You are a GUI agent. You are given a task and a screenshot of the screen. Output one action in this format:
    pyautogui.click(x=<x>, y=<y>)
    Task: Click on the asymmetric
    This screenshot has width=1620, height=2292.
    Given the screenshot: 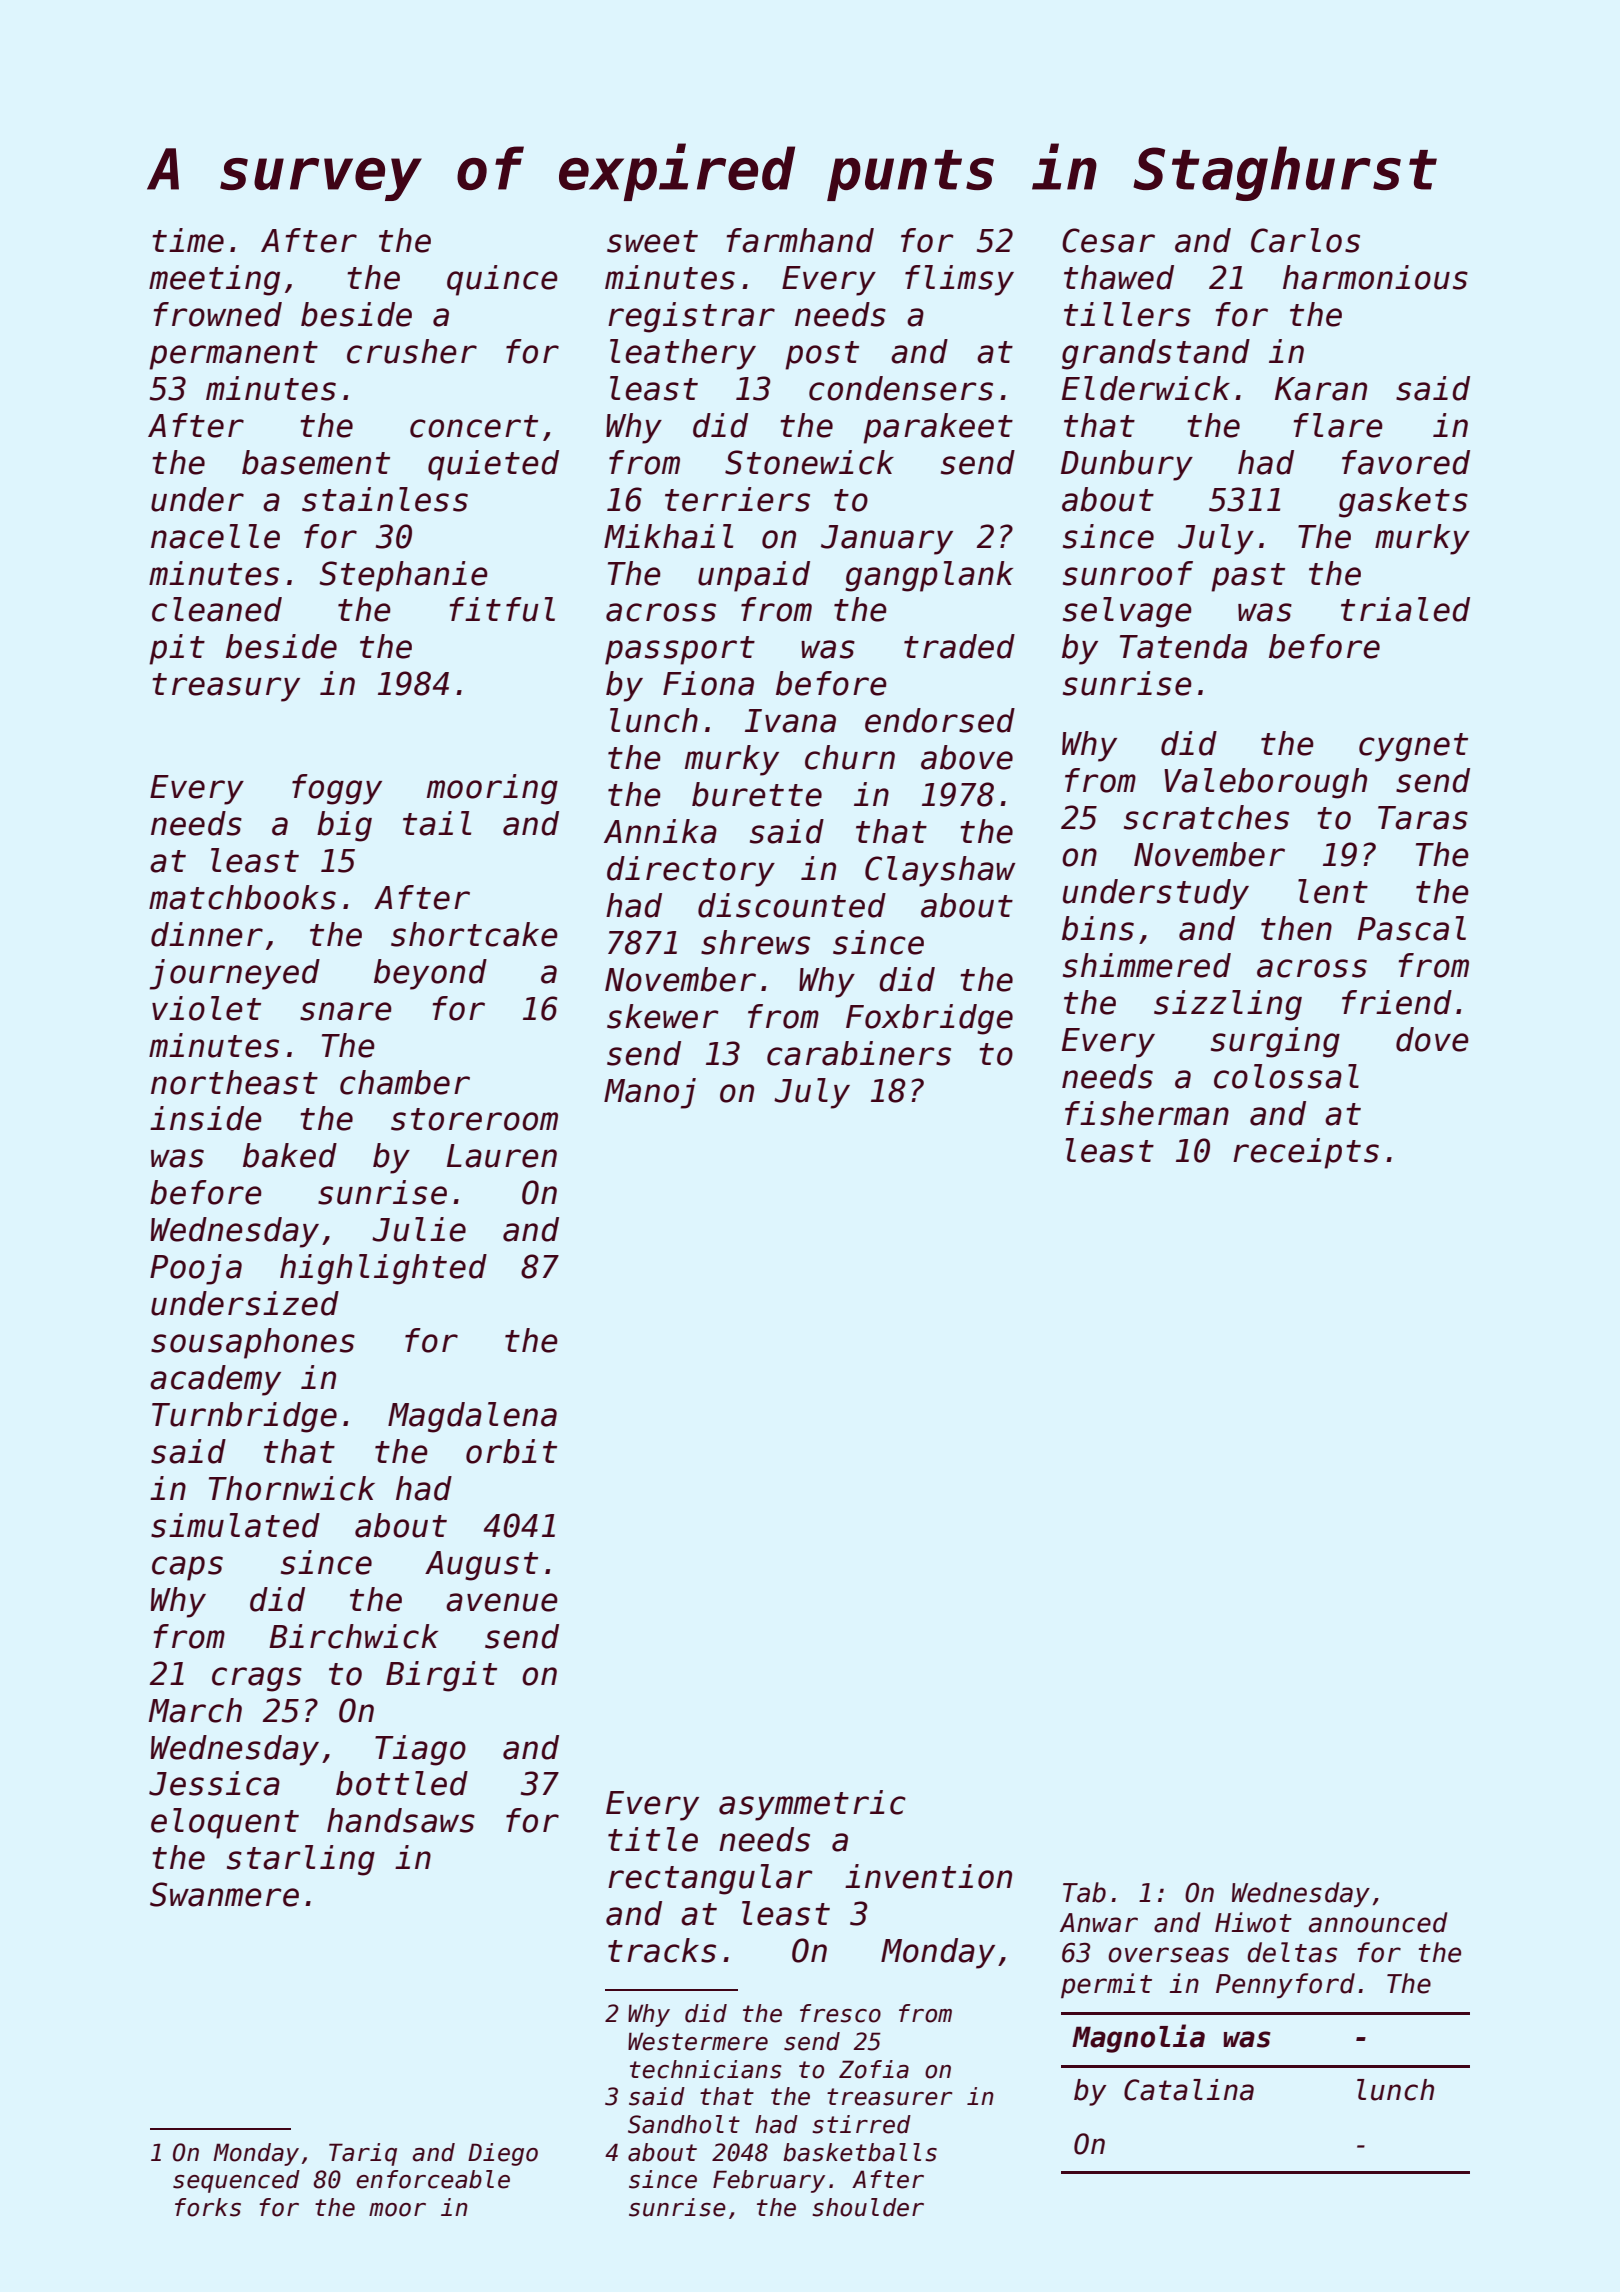 What is the action you would take?
    pyautogui.click(x=812, y=1805)
